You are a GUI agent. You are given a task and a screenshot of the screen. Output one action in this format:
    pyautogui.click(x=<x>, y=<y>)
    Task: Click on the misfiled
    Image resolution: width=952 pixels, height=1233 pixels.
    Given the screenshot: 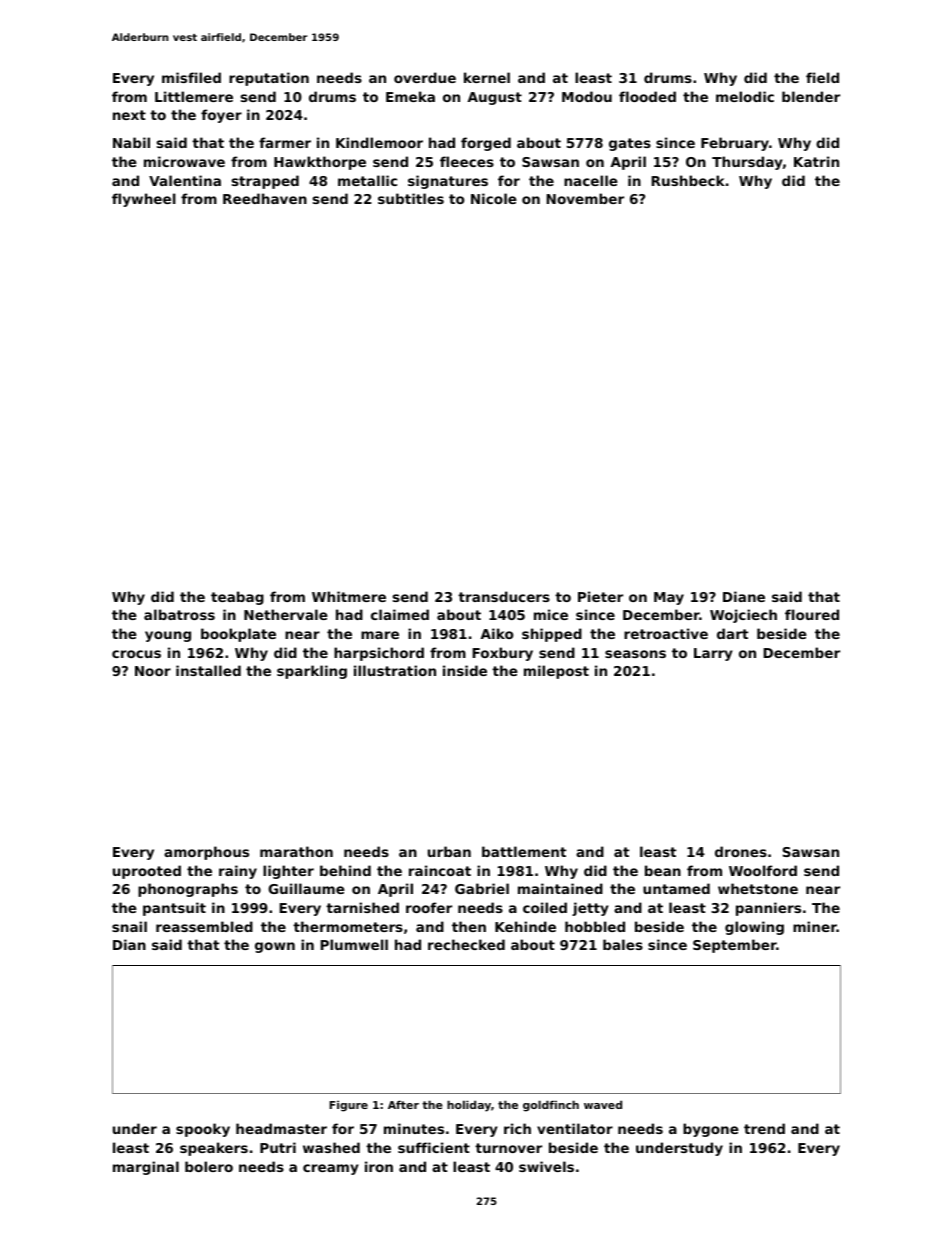 What is the action you would take?
    pyautogui.click(x=191, y=77)
